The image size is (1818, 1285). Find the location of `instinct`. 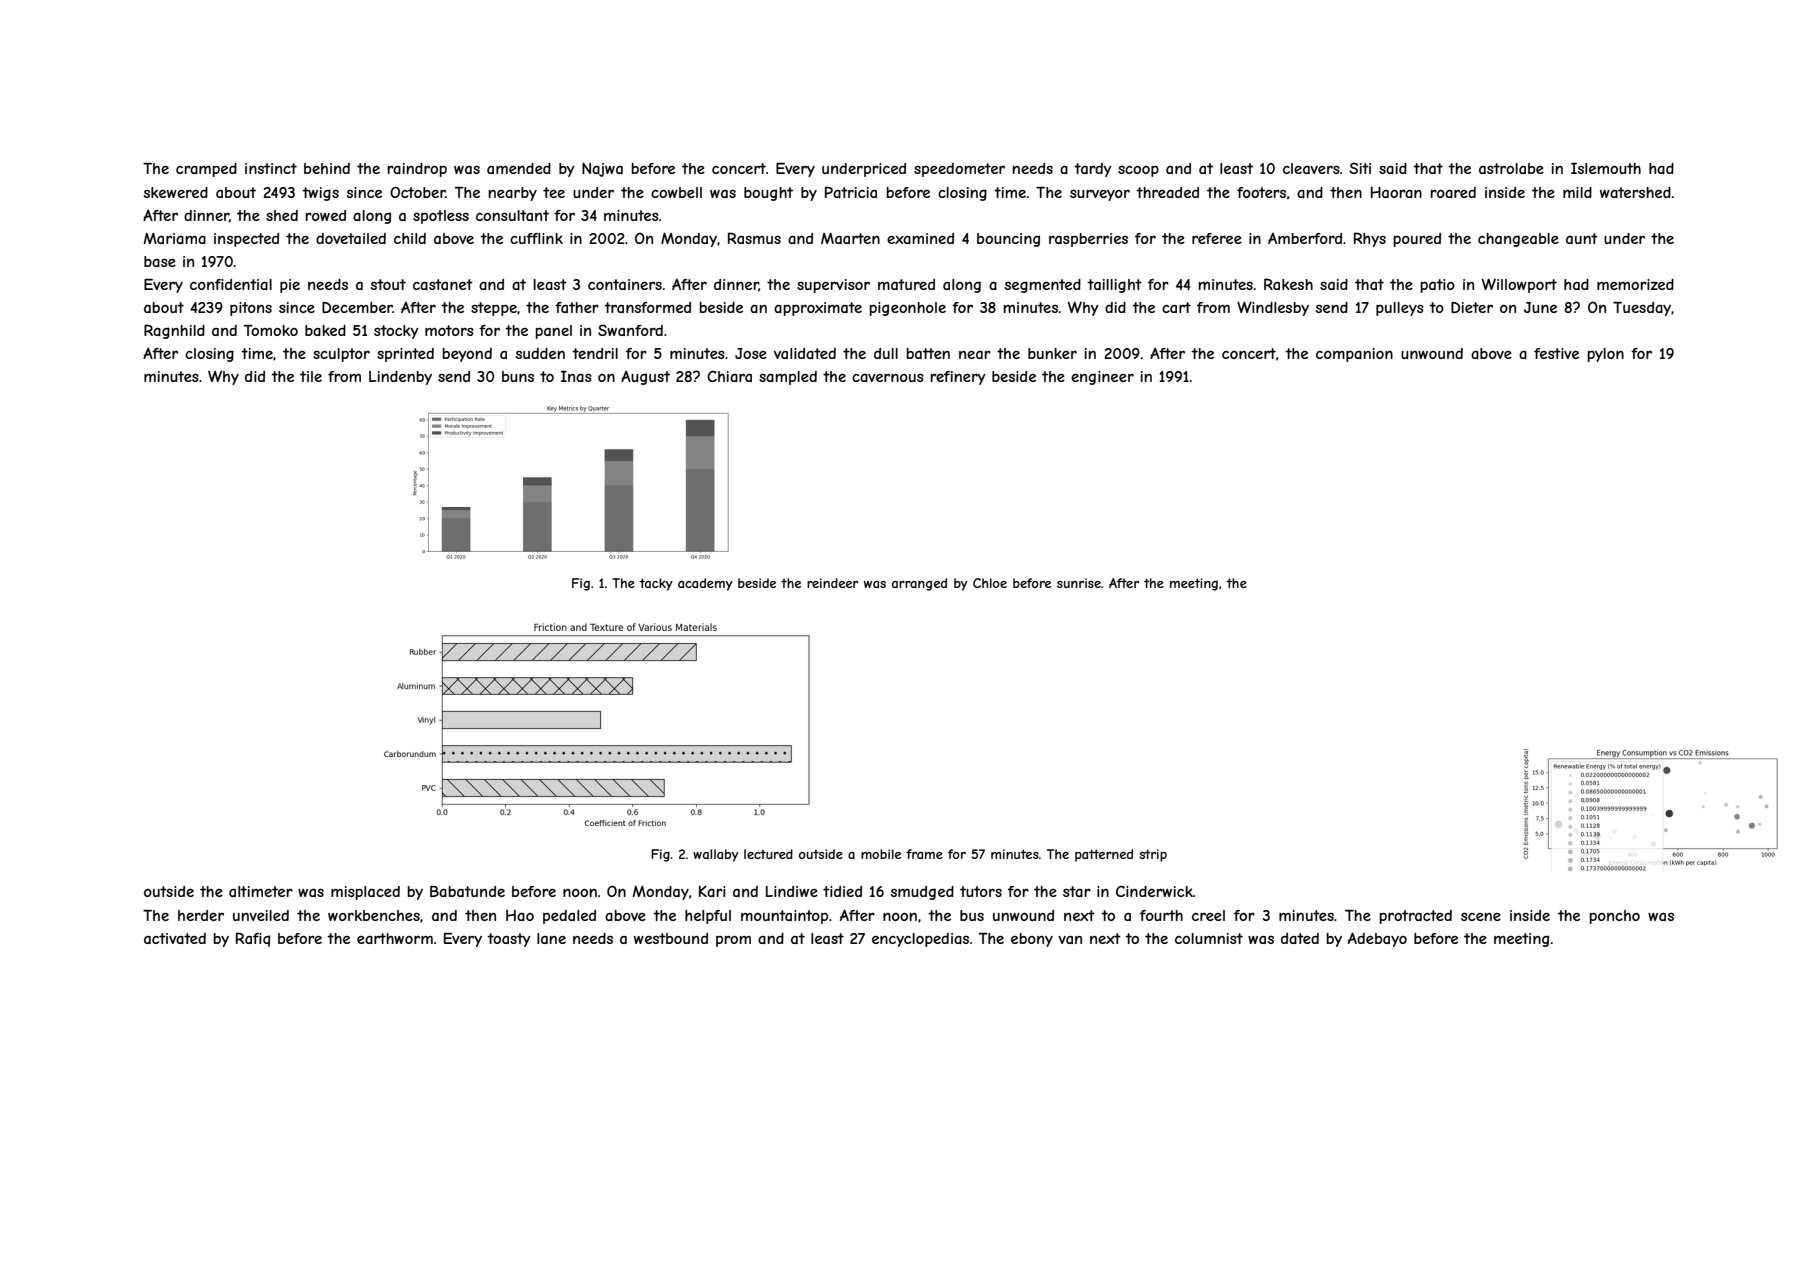

instinct is located at coordinates (271, 168).
